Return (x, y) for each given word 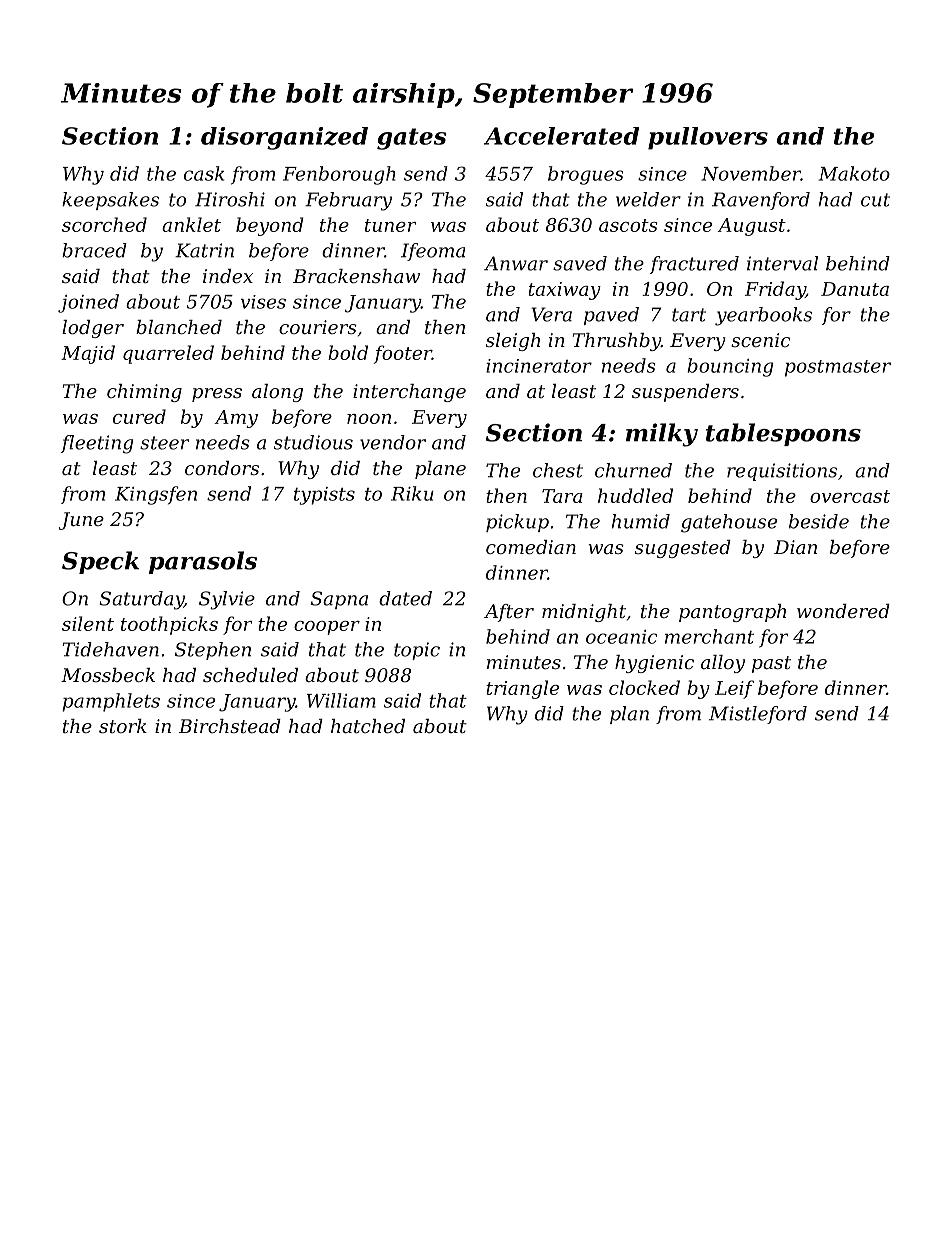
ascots (628, 225)
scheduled (250, 675)
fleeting (96, 444)
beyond (270, 226)
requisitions (782, 472)
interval (782, 263)
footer (403, 354)
